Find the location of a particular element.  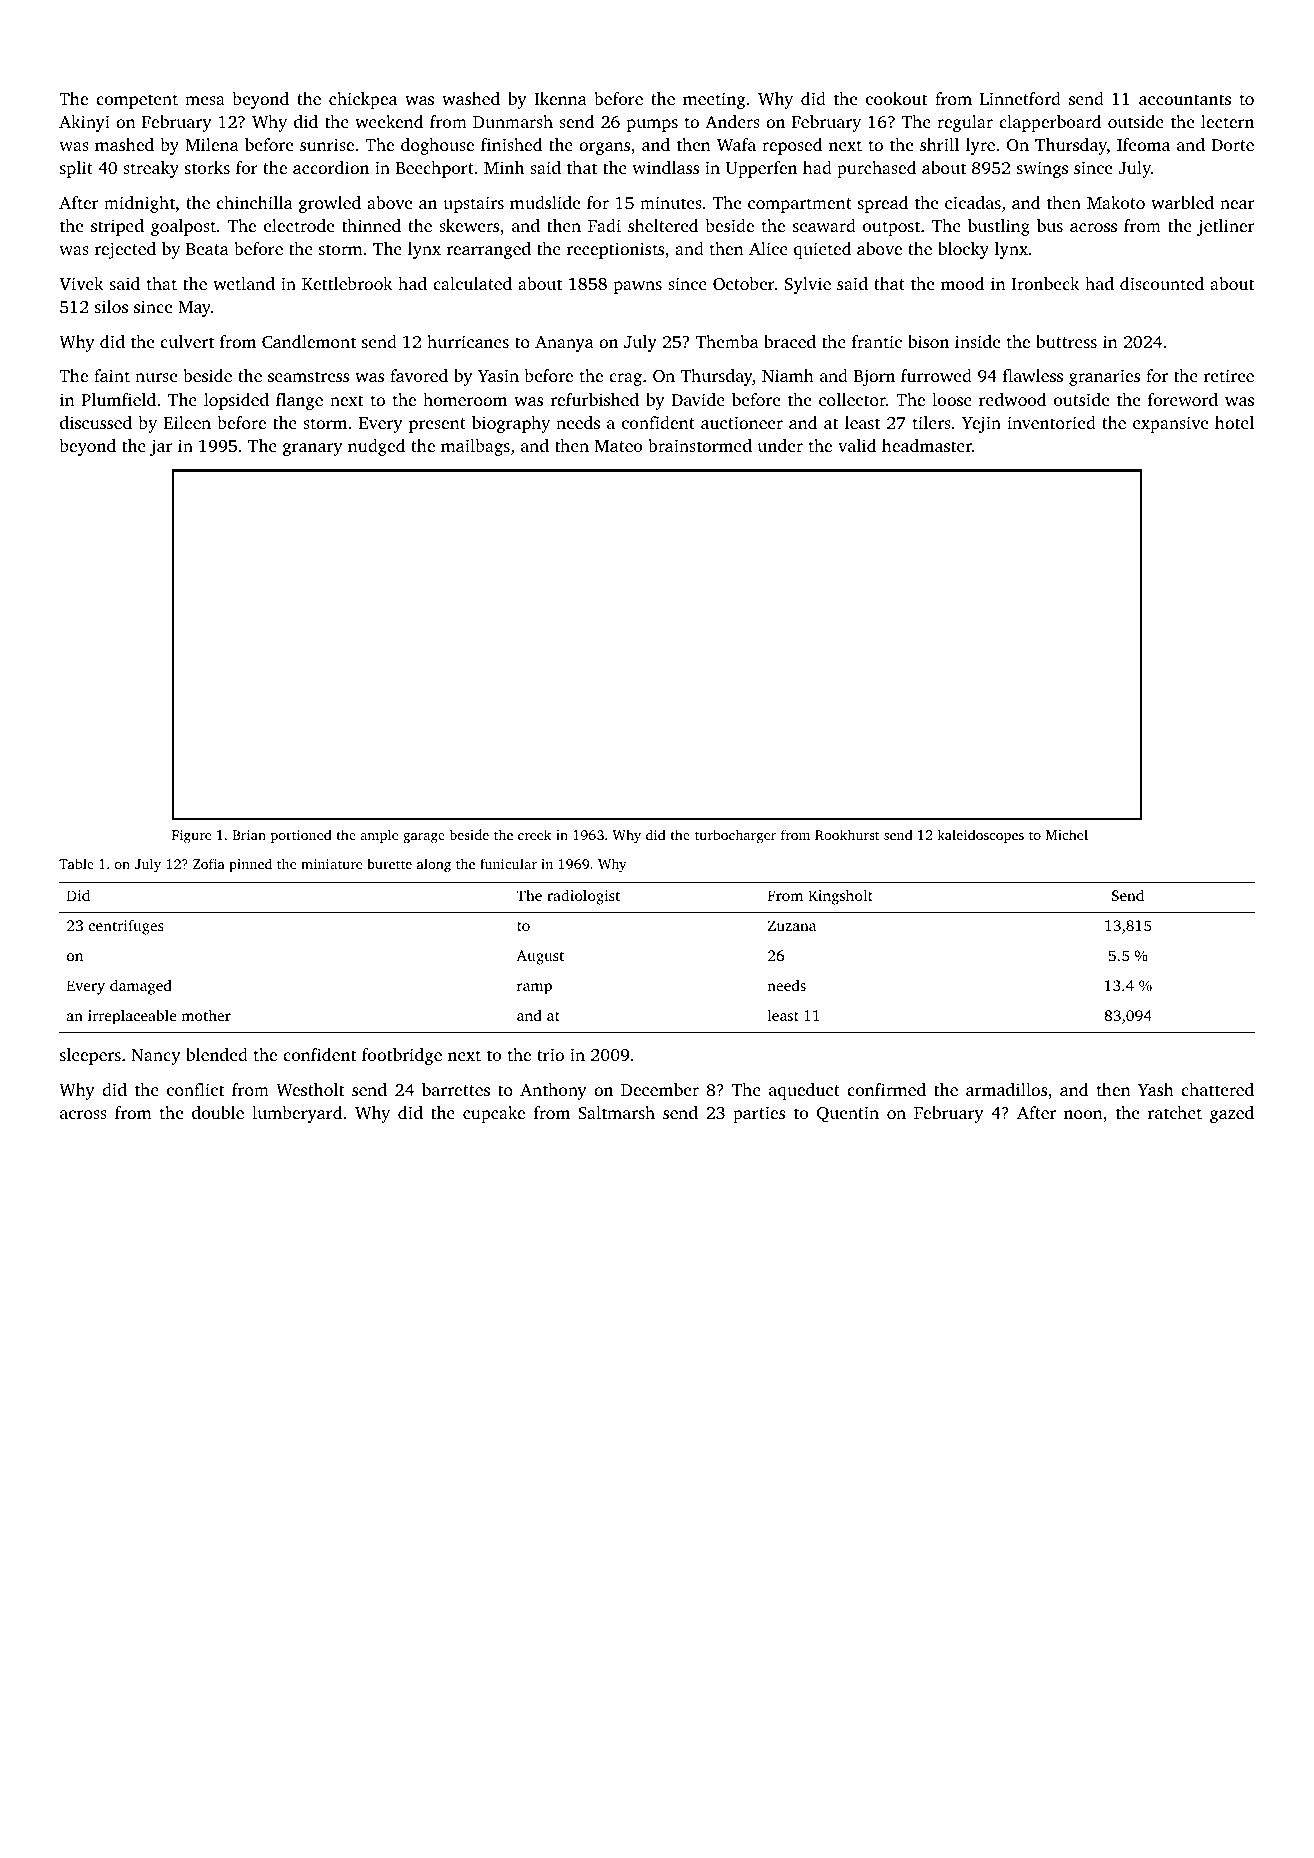

kaleidoscopes is located at coordinates (980, 836).
